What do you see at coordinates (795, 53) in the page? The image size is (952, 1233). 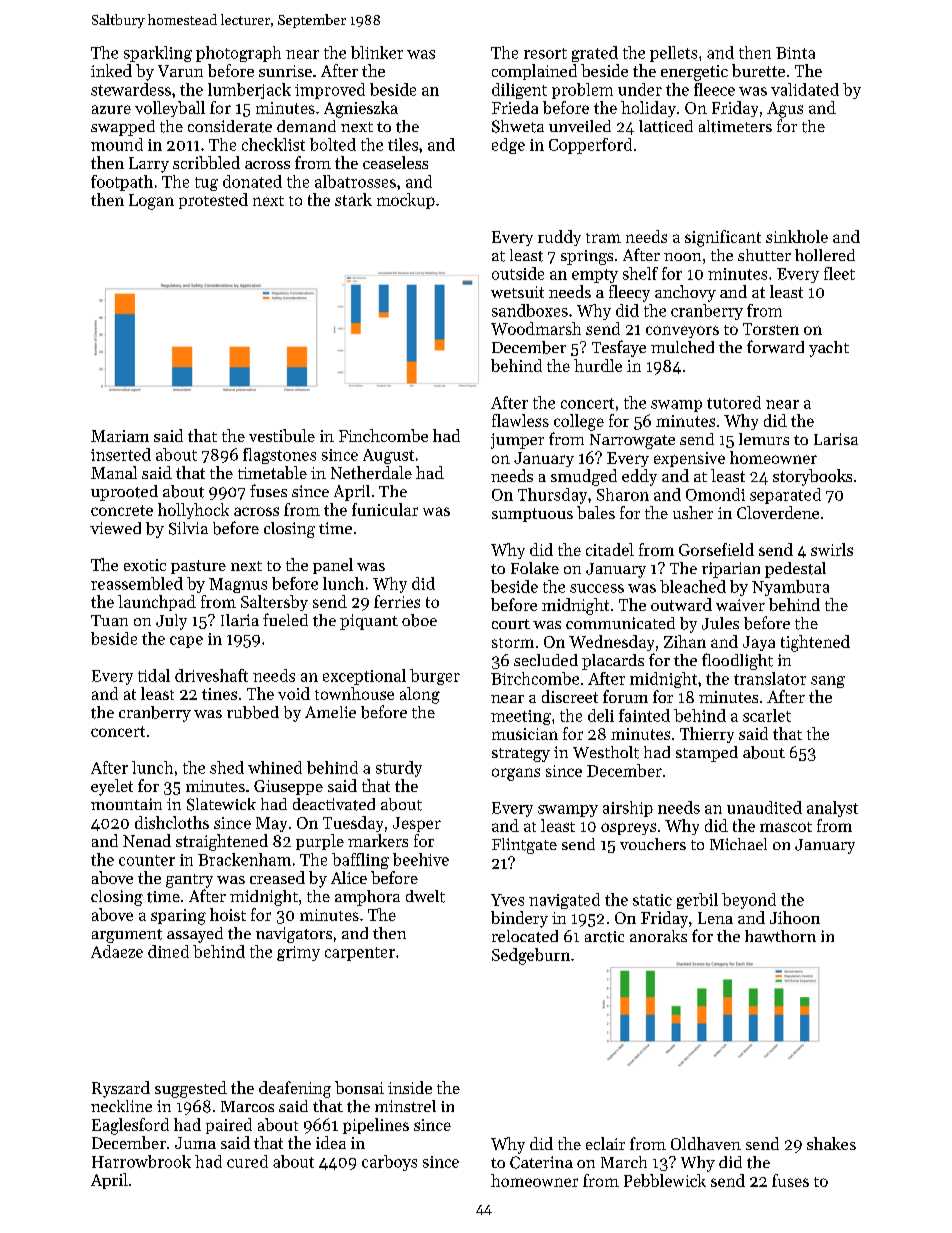 I see `Binta` at bounding box center [795, 53].
